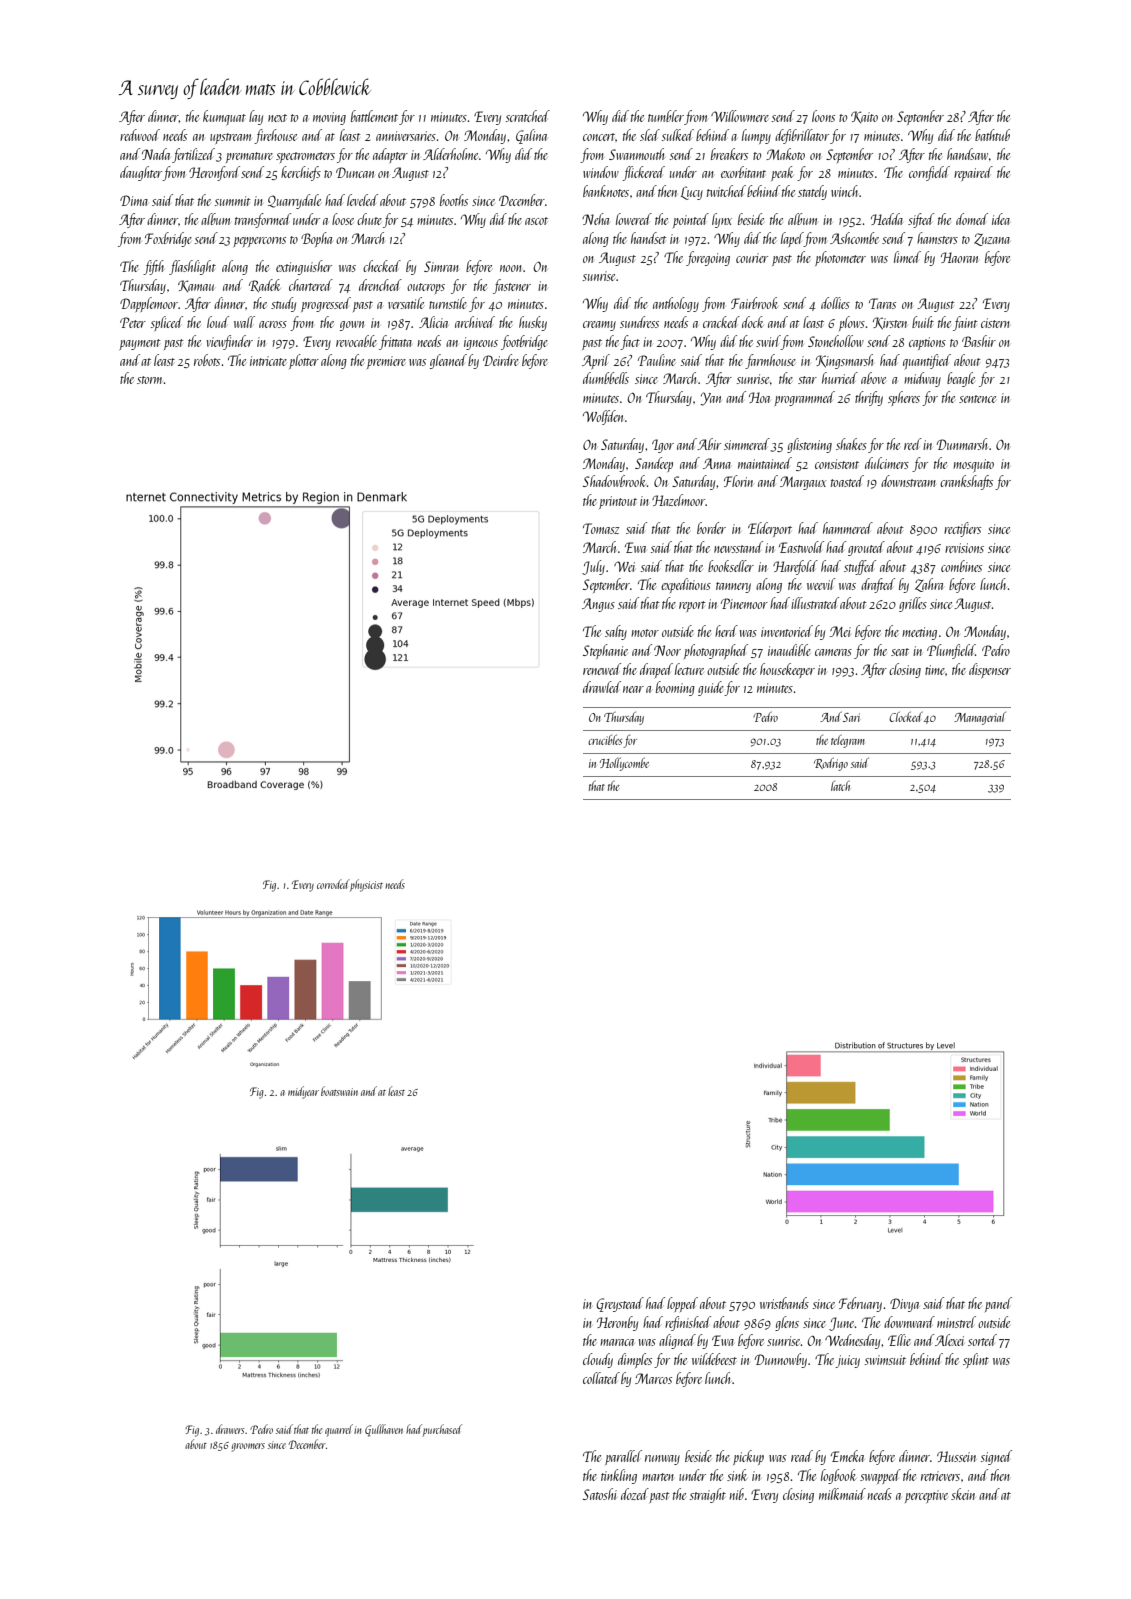 This page has height=1599, width=1131. What do you see at coordinates (792, 239) in the page?
I see `lapel` at bounding box center [792, 239].
